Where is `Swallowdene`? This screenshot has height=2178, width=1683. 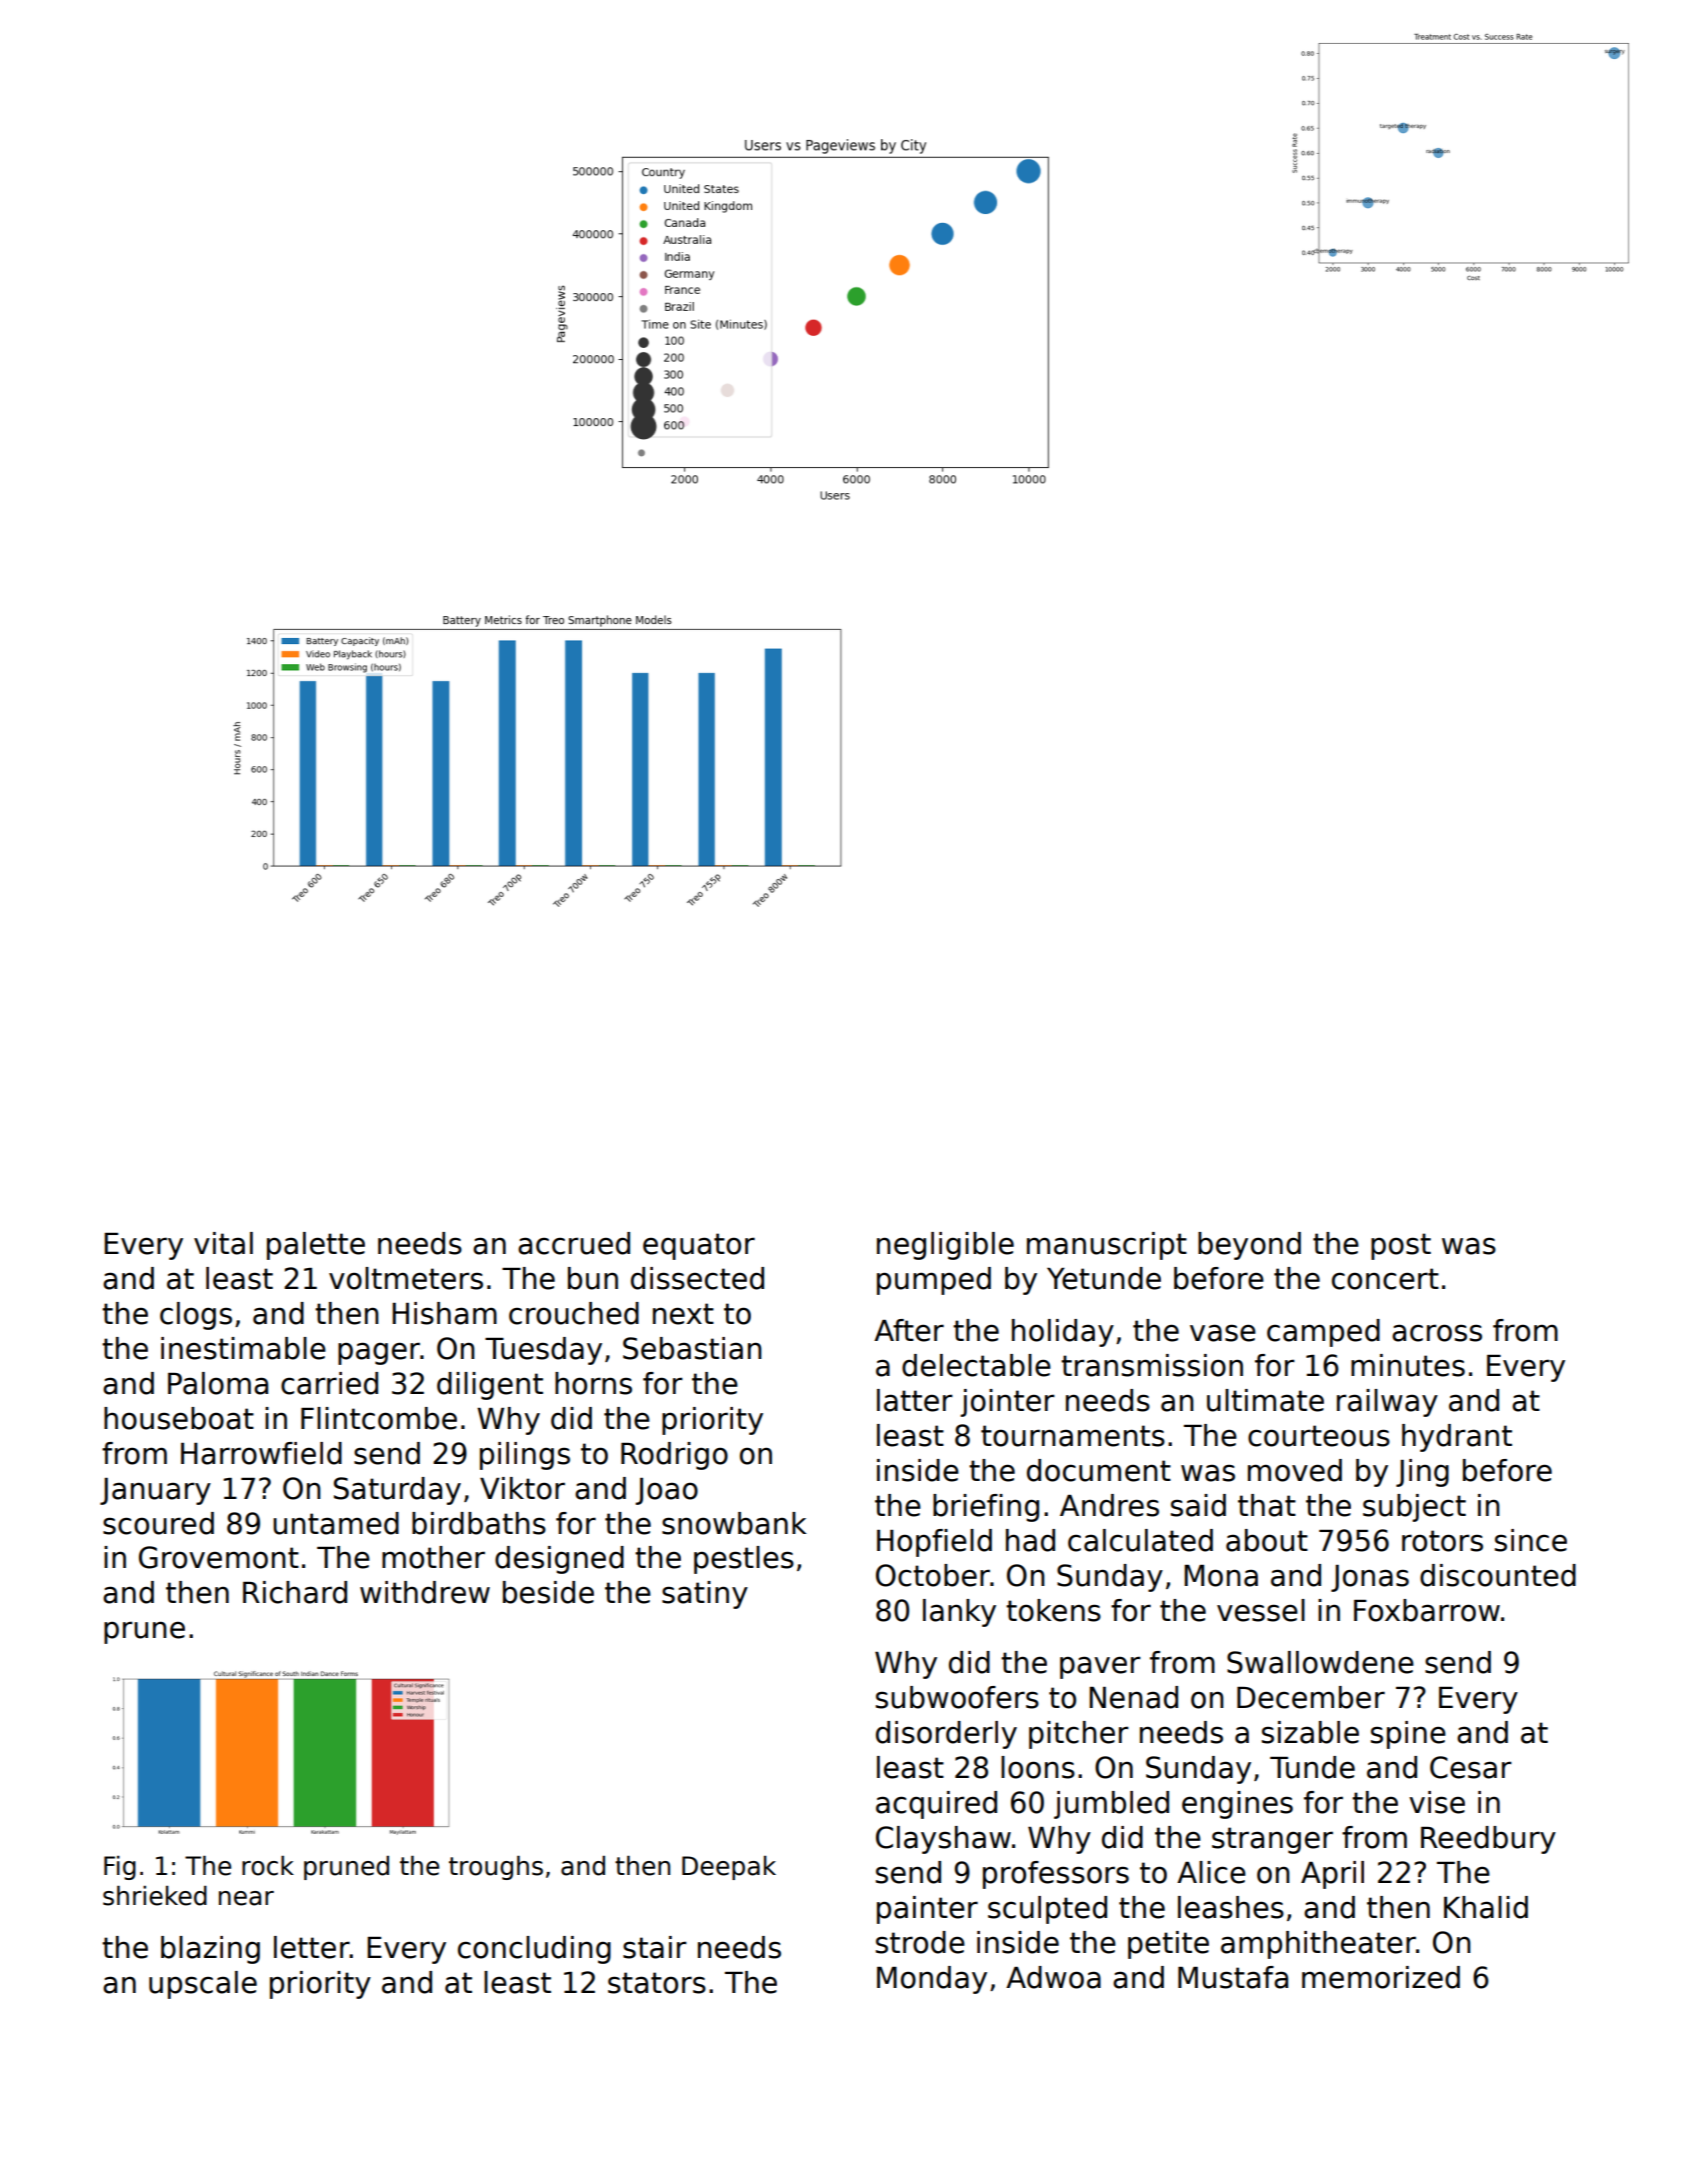 Swallowdene is located at coordinates (1320, 1662).
